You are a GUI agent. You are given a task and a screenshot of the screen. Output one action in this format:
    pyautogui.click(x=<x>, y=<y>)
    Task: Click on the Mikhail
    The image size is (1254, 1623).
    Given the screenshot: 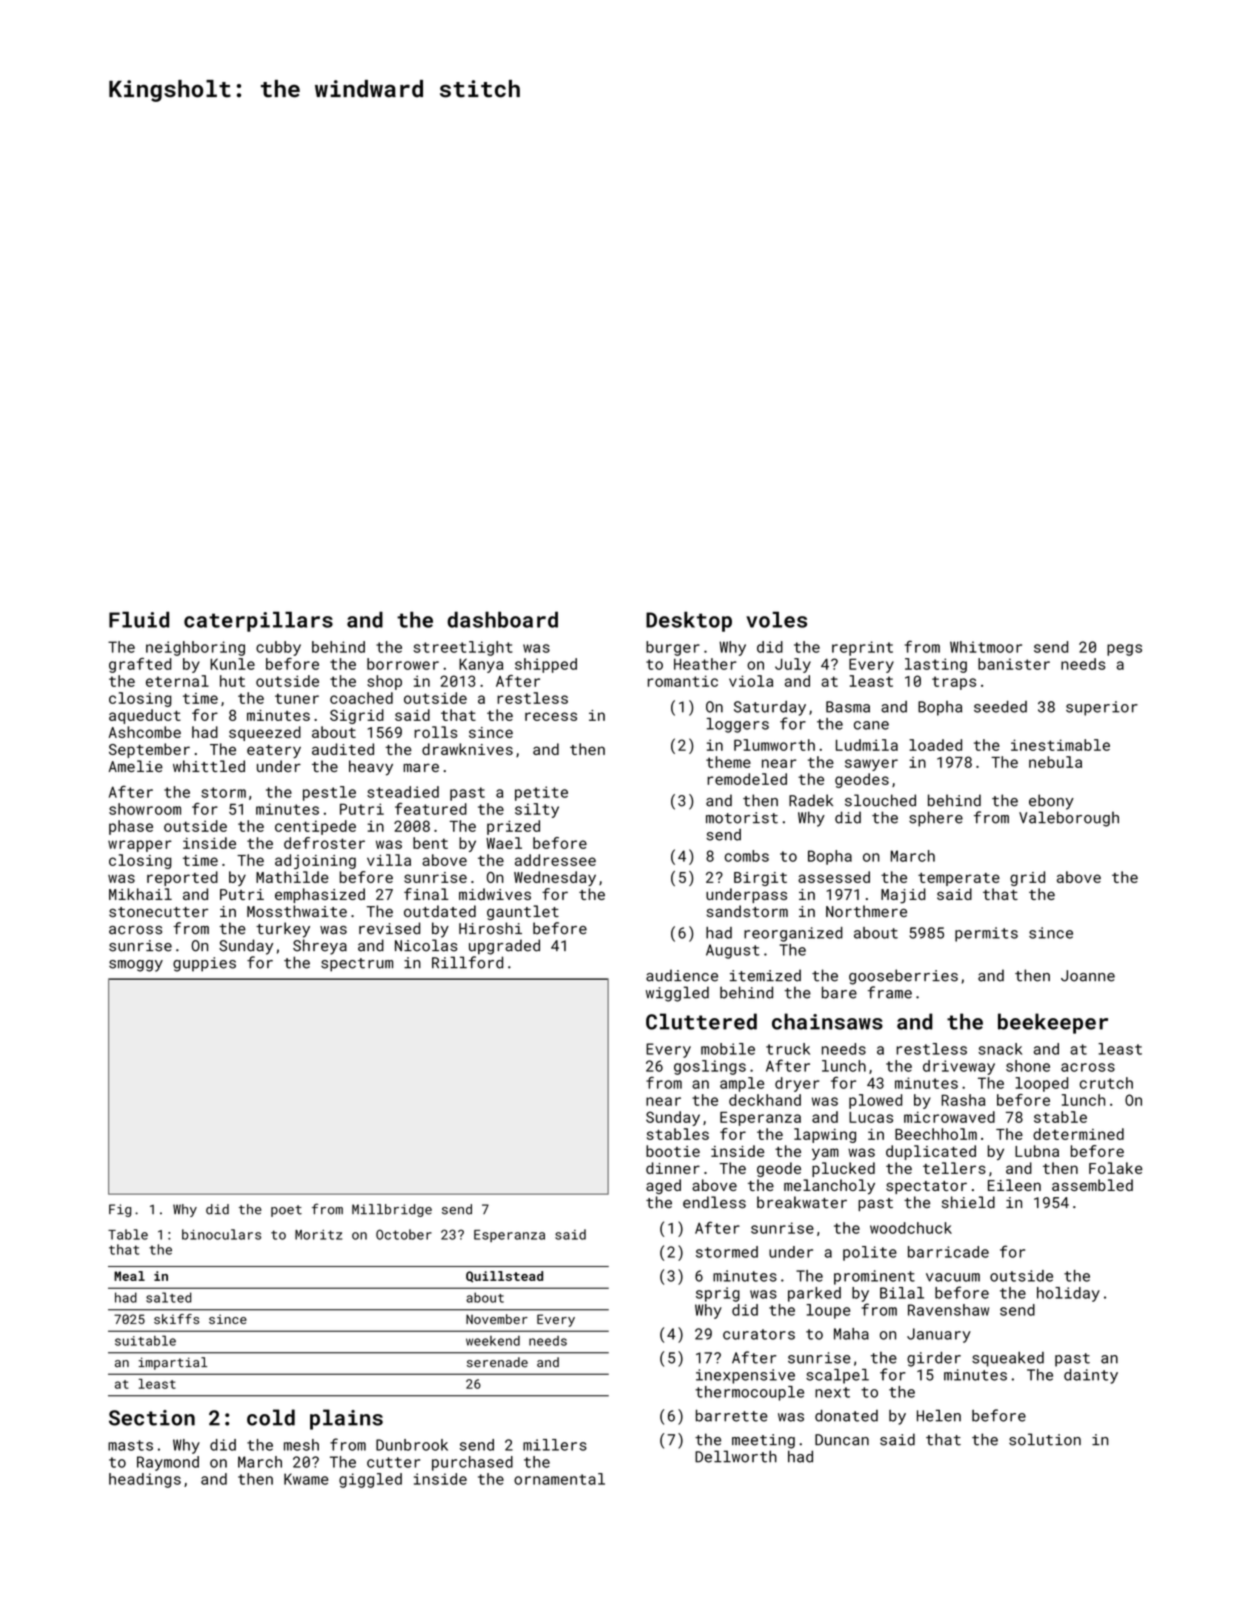 What is the action you would take?
    pyautogui.click(x=140, y=894)
